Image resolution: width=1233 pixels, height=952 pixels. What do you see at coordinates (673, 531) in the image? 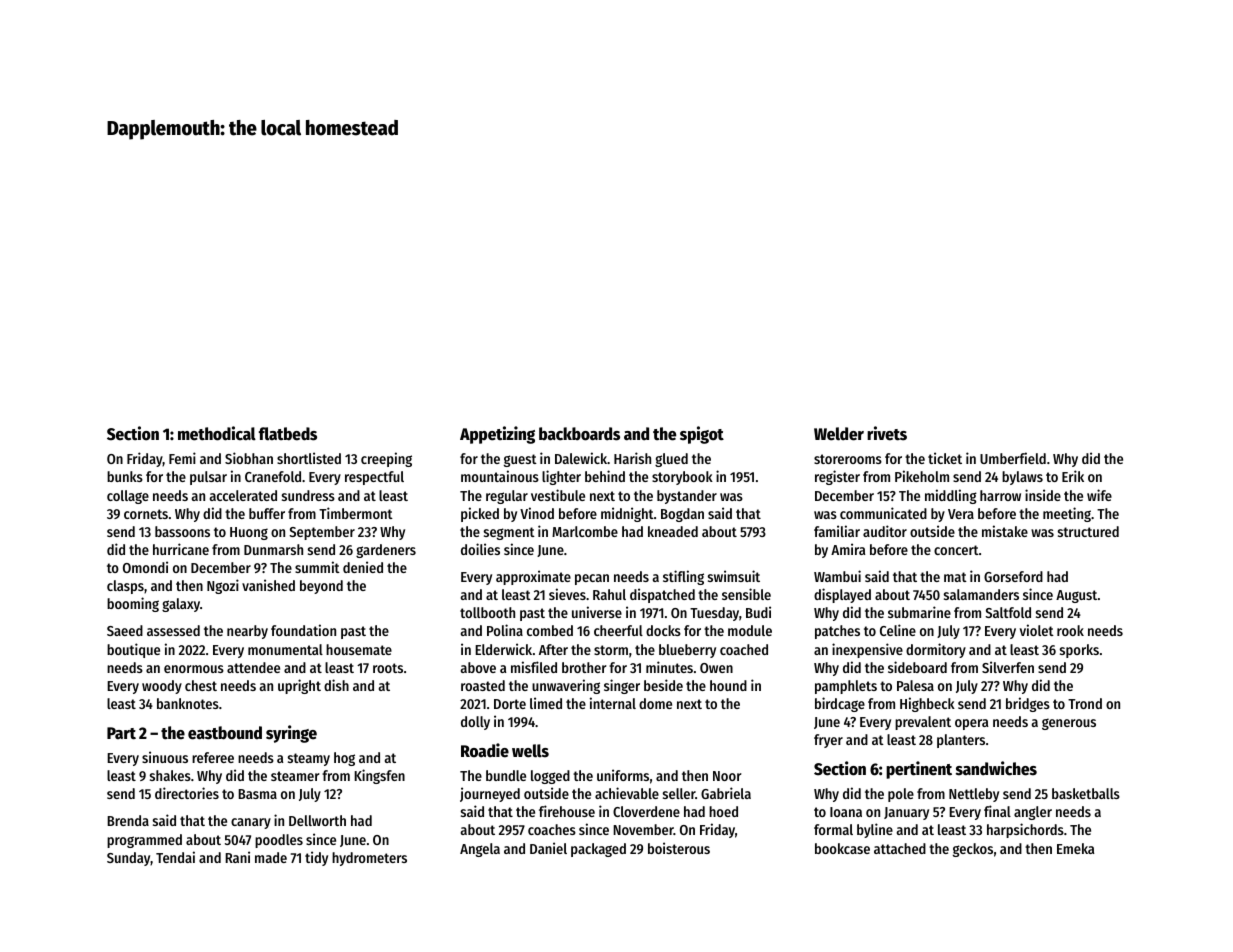
I see `kneaded` at bounding box center [673, 531].
